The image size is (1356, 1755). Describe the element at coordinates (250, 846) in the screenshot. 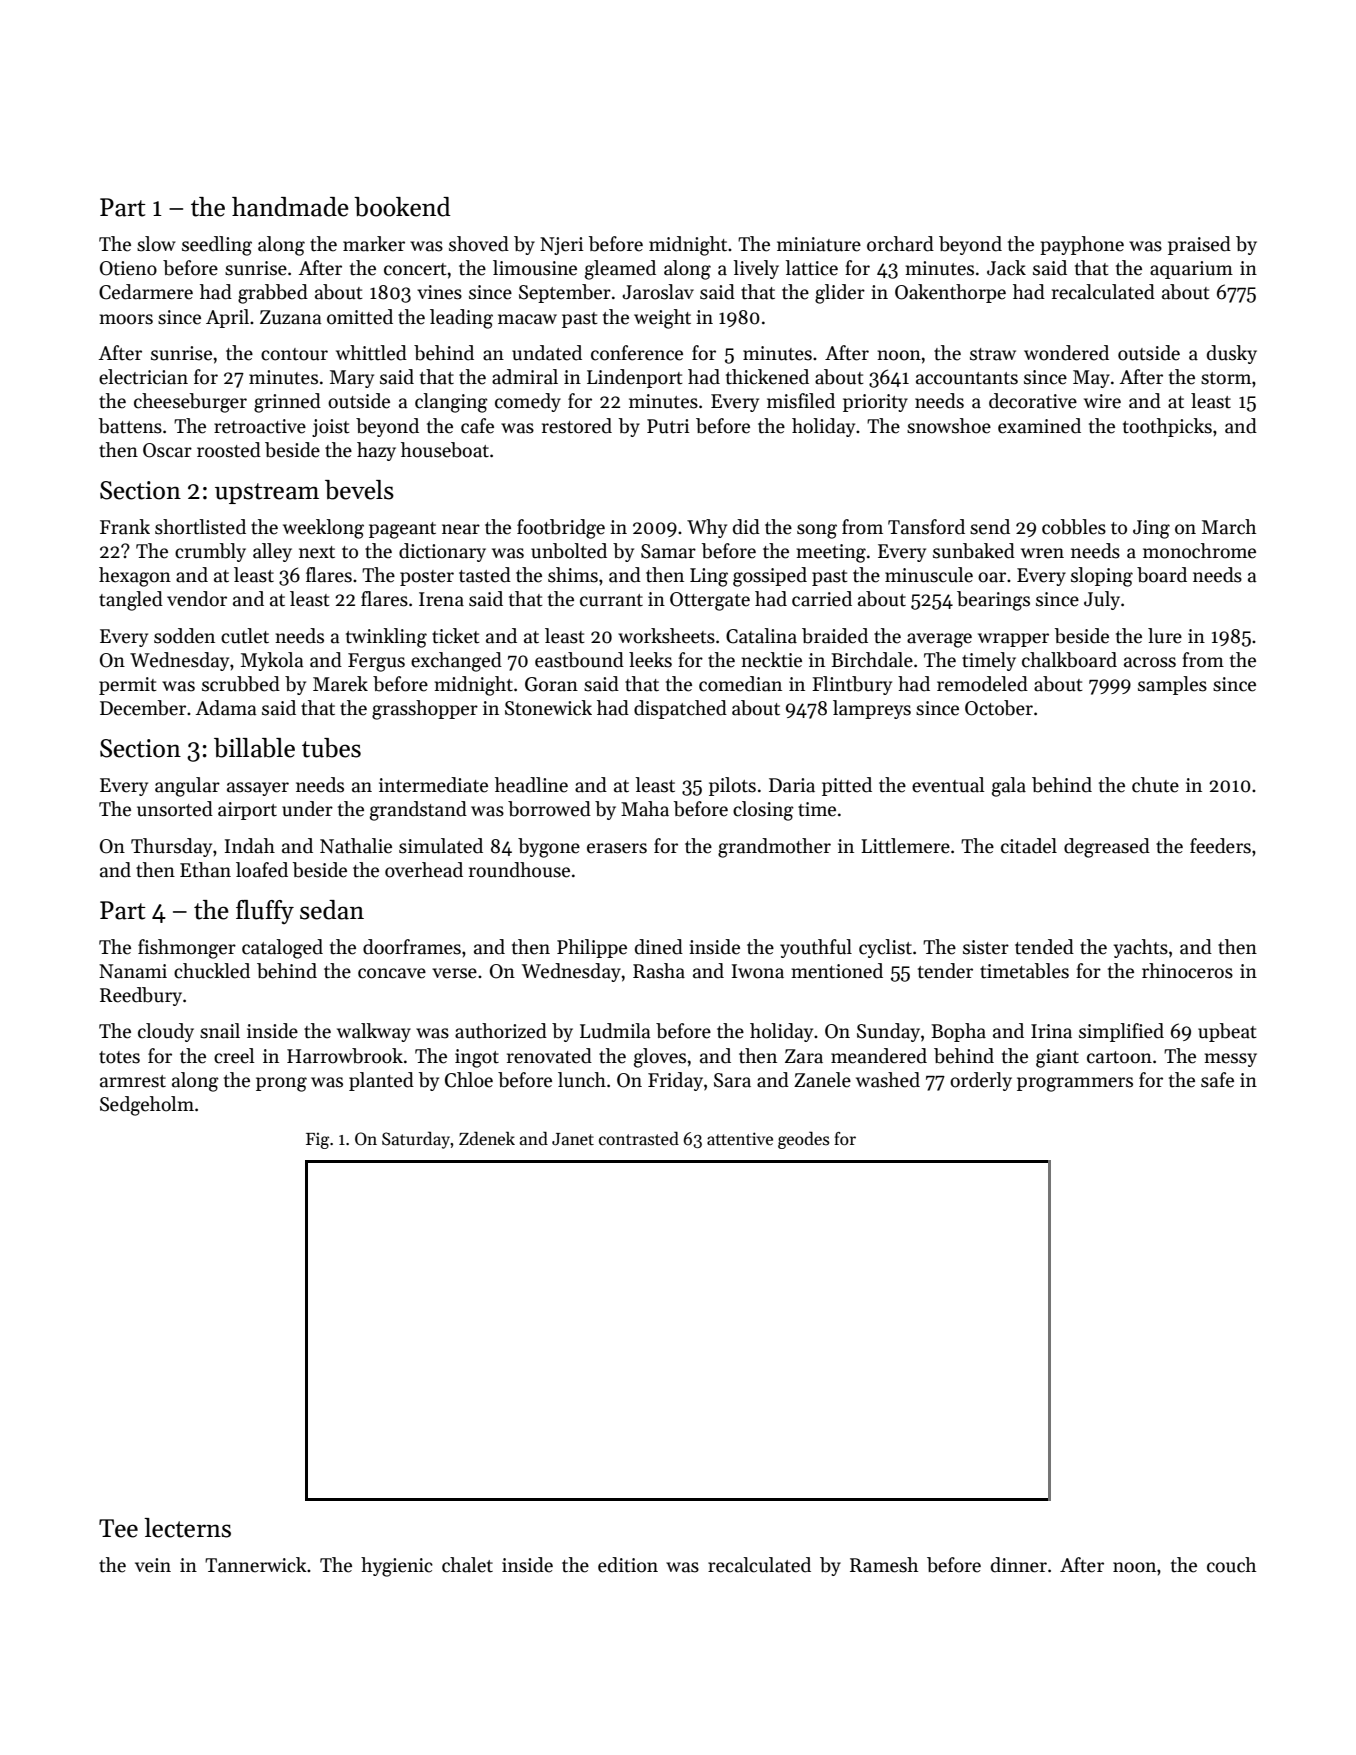

I see `Indah` at that location.
